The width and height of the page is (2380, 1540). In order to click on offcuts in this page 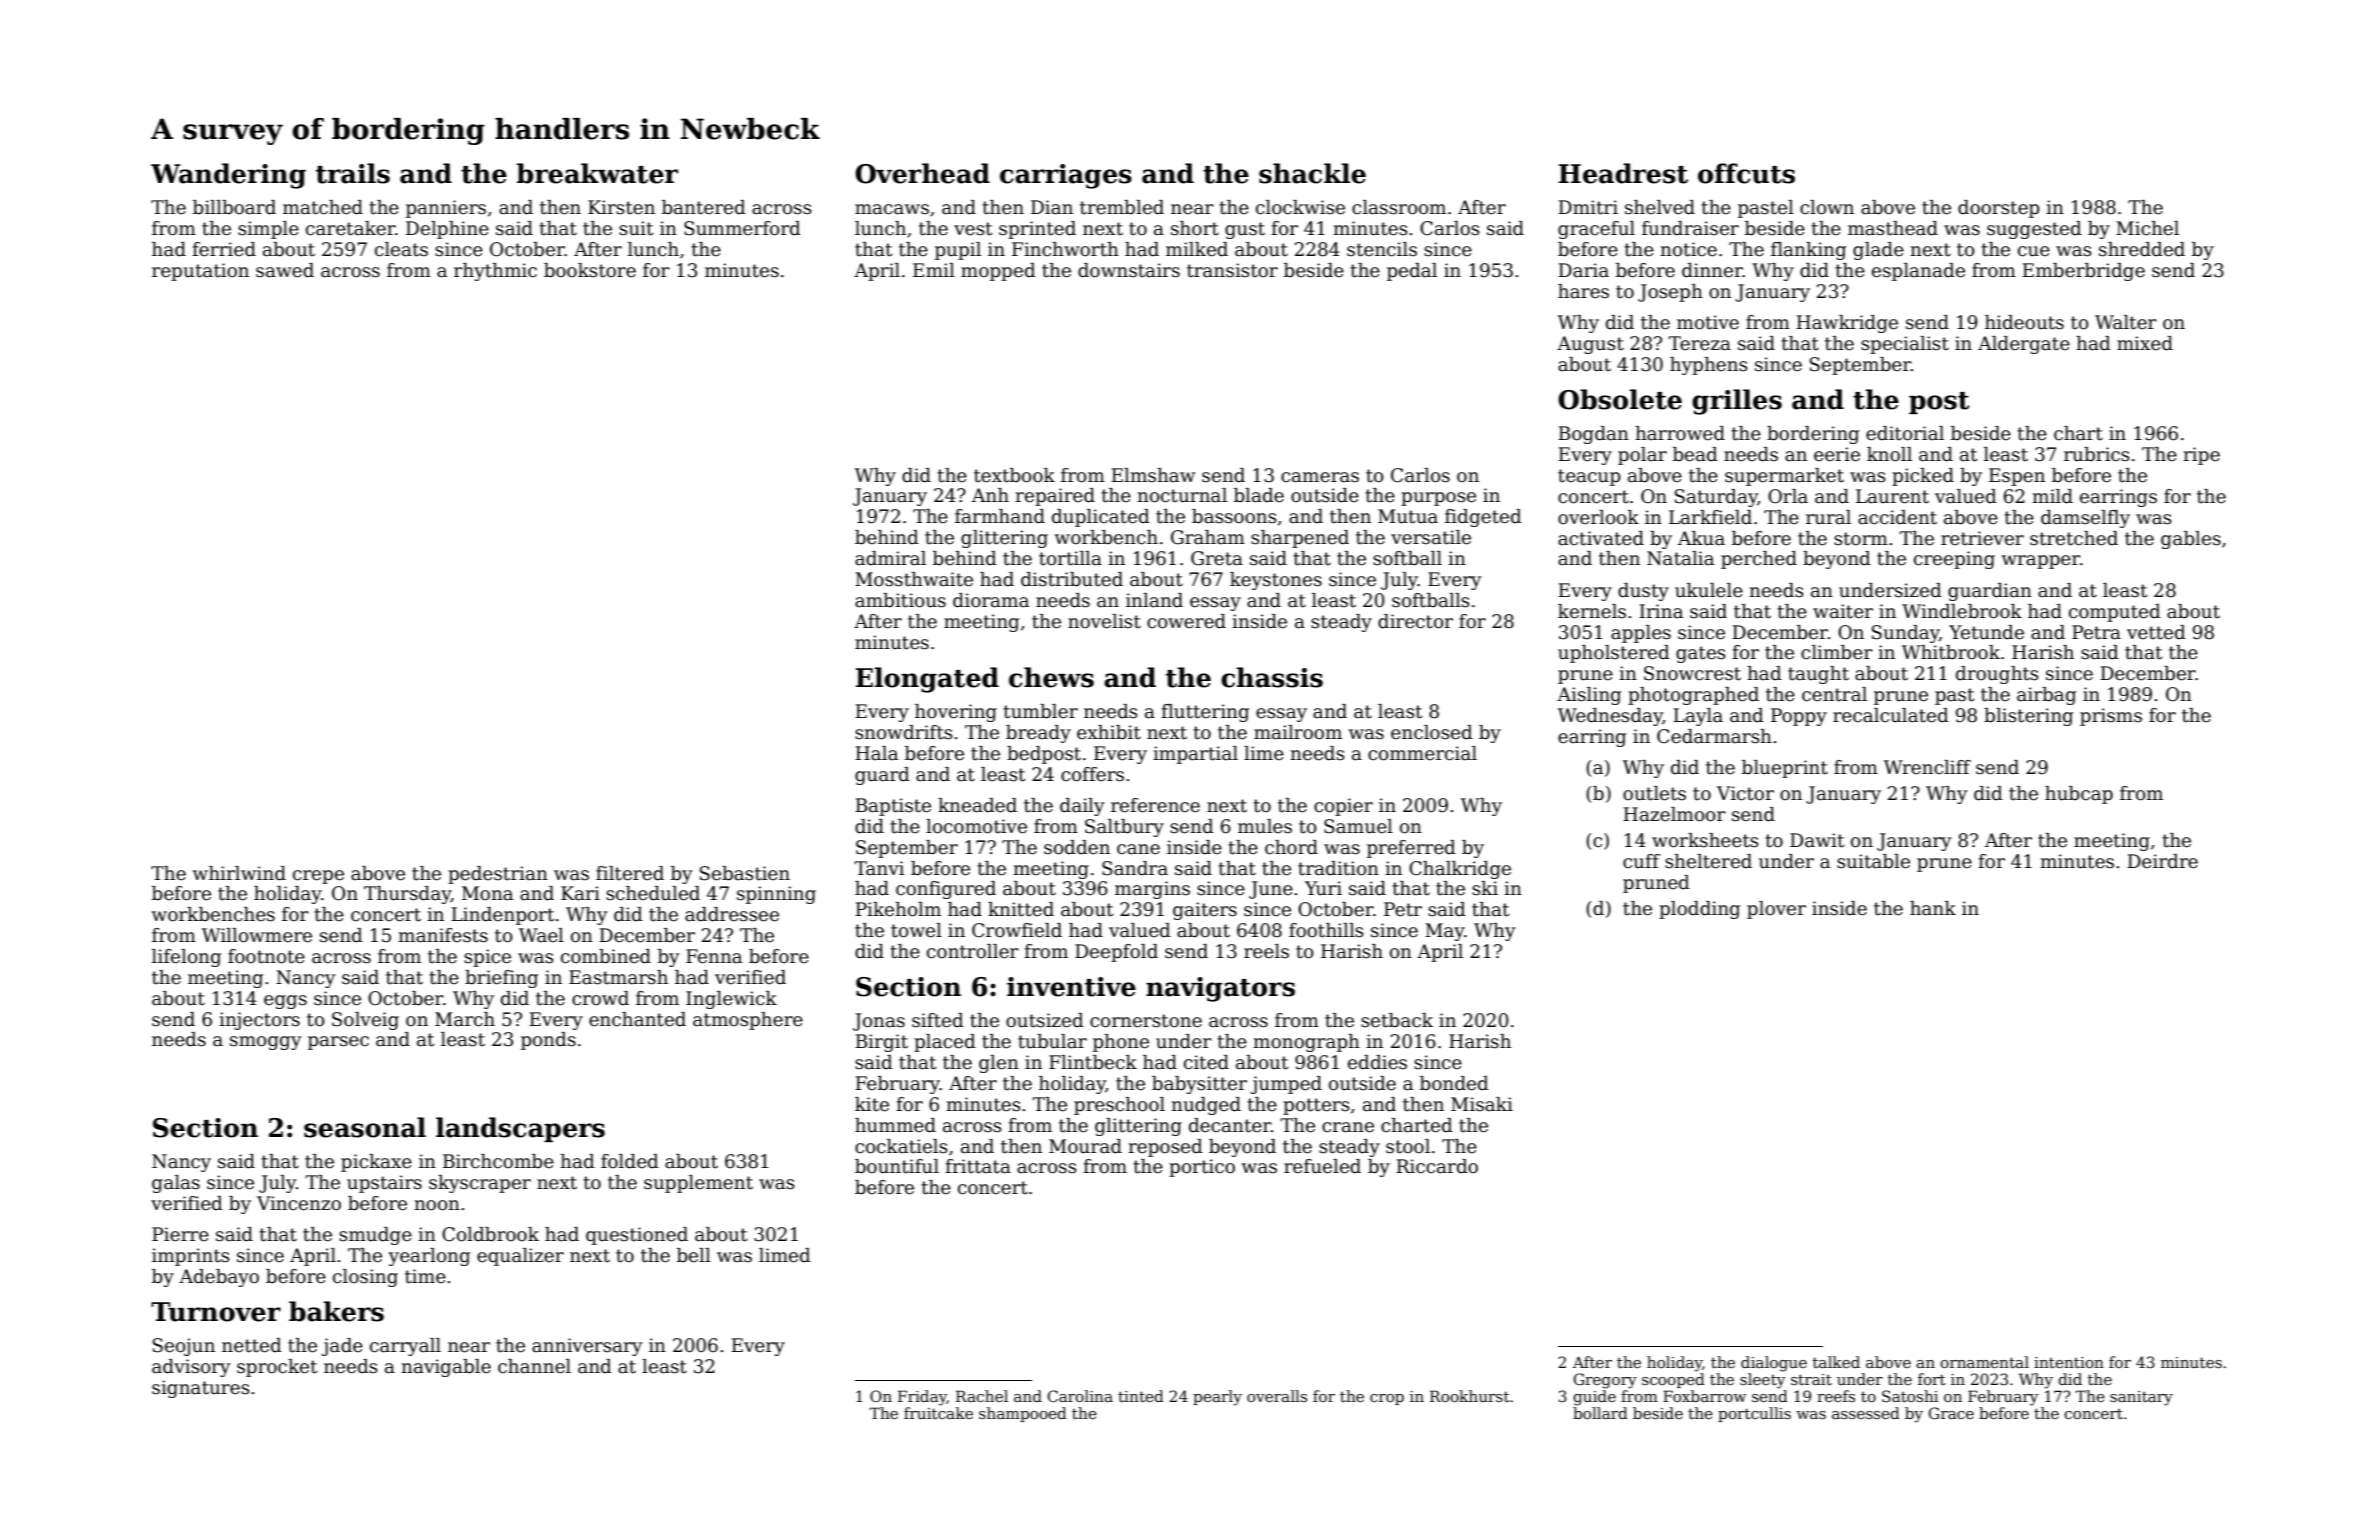, I will do `click(1746, 173)`.
